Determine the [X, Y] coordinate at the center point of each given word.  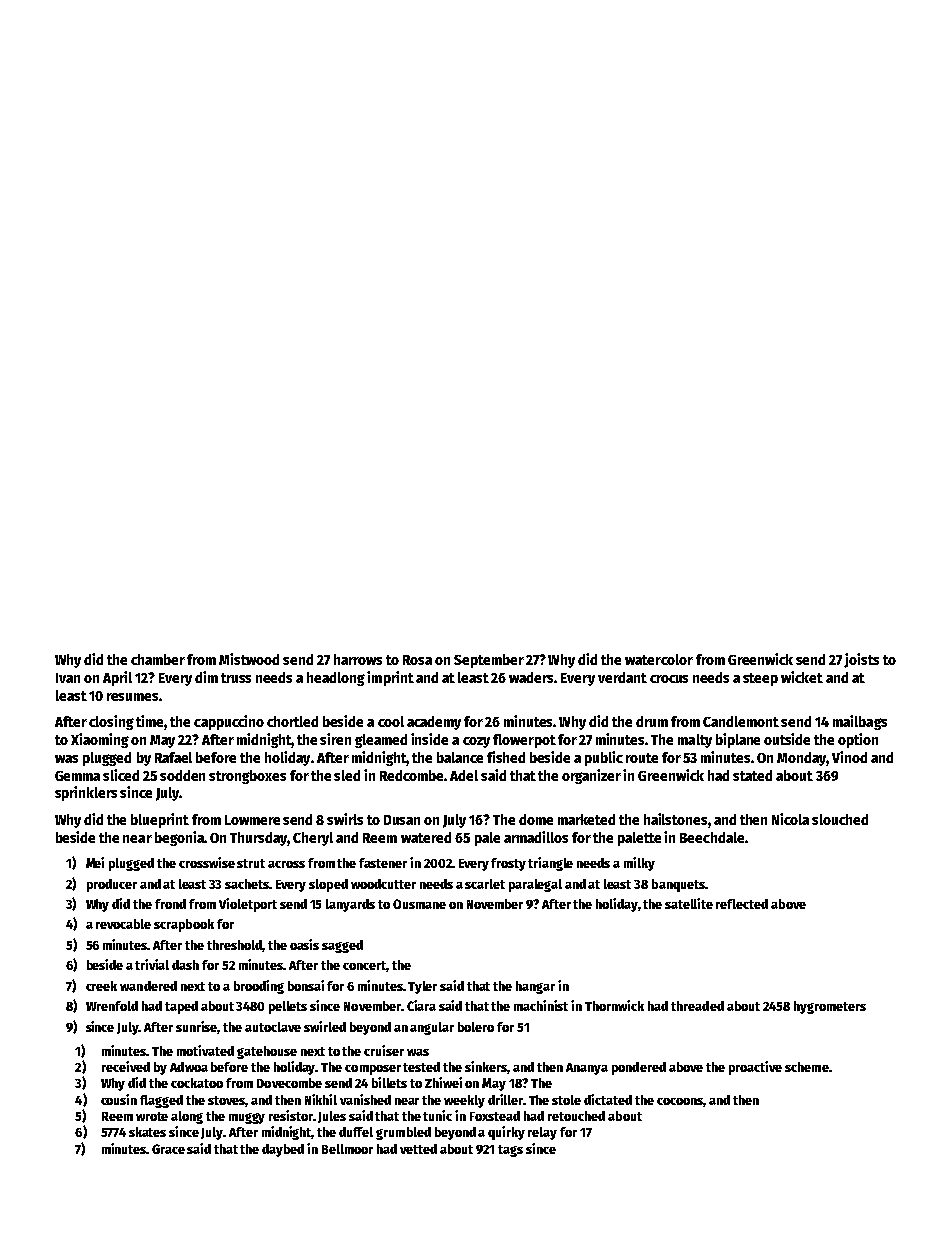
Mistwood [249, 659]
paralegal [535, 885]
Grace [168, 1149]
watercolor [659, 659]
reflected [742, 904]
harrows [358, 659]
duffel [356, 1132]
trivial [152, 964]
